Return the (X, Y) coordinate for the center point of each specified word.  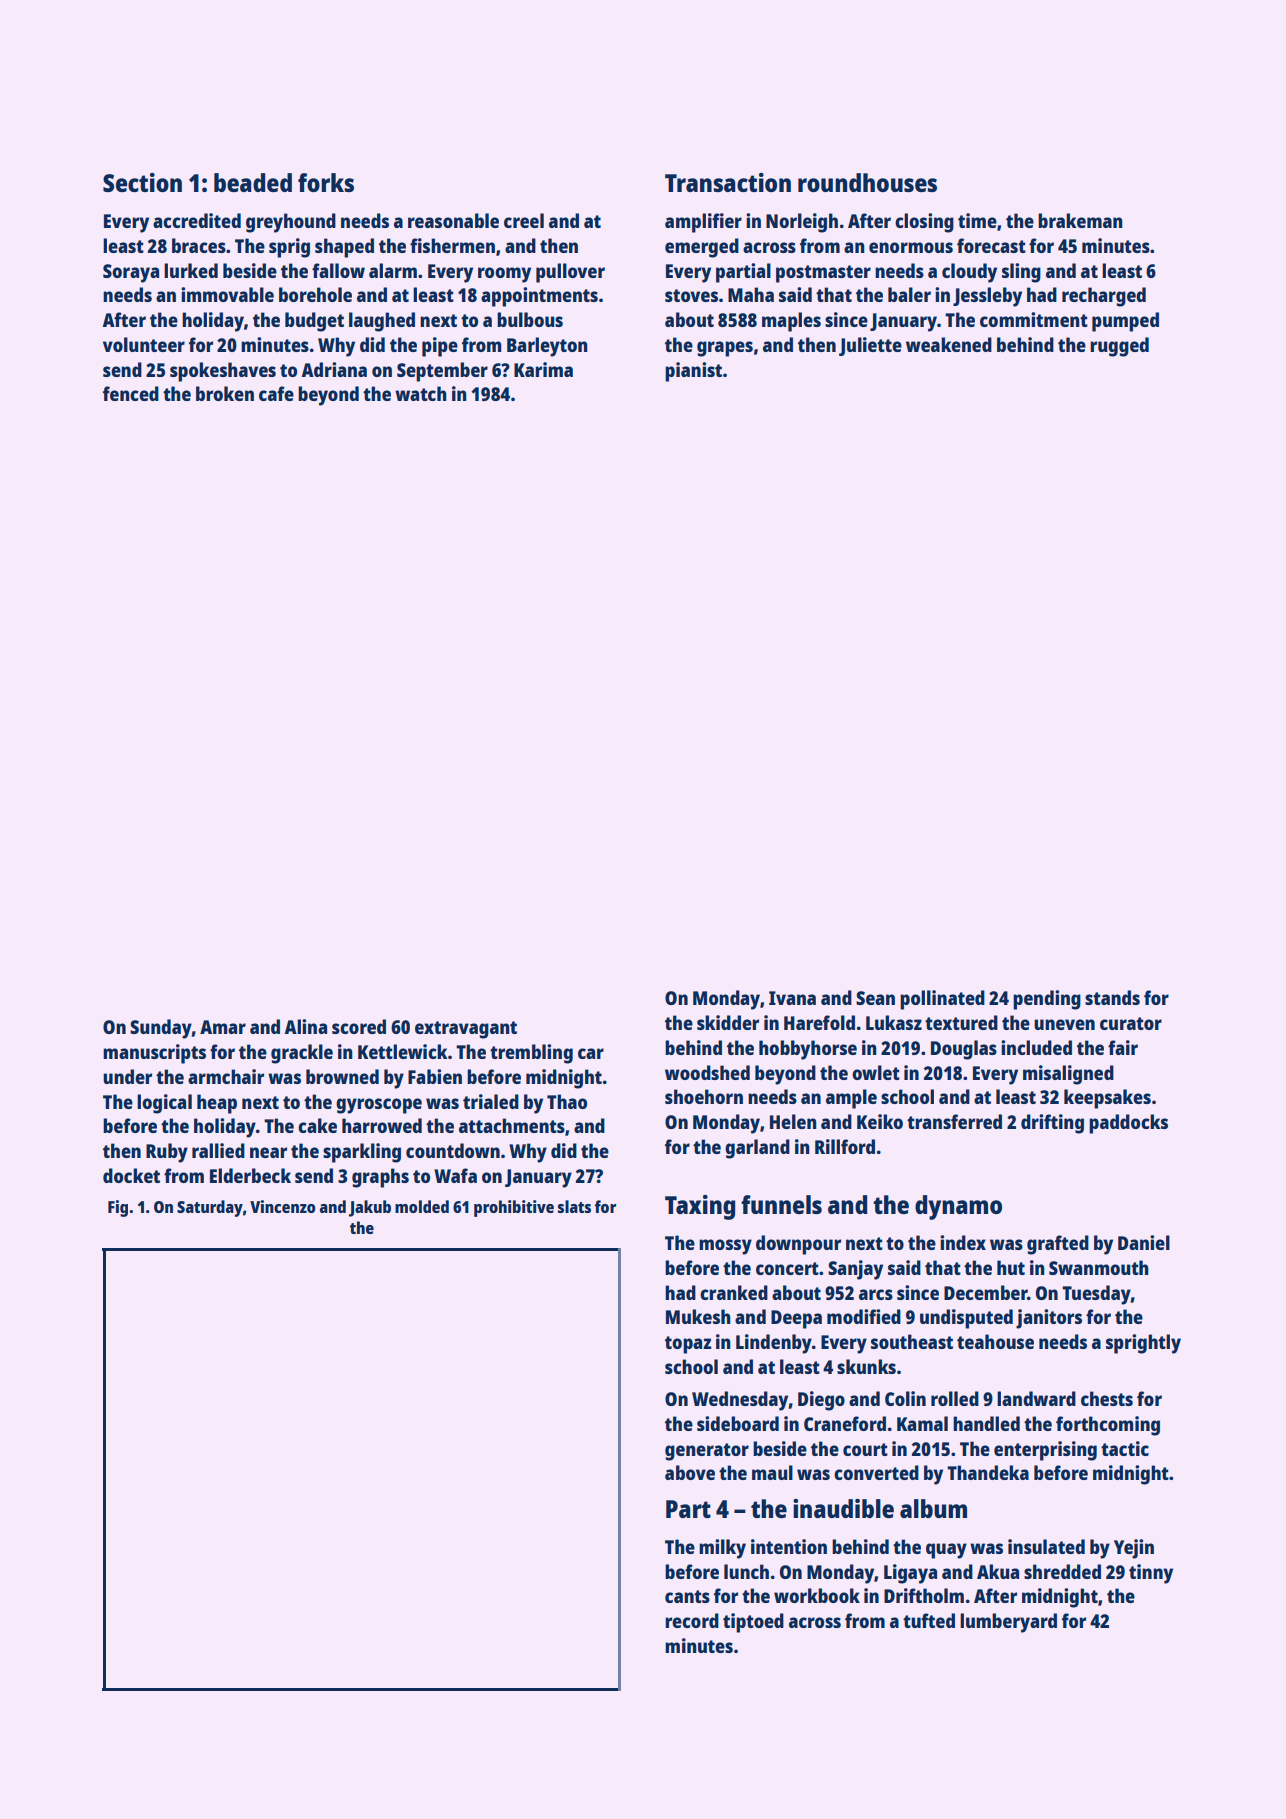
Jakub (370, 1208)
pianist (693, 372)
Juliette (870, 346)
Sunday (161, 1029)
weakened (949, 344)
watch (421, 393)
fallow (338, 270)
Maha (751, 294)
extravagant (466, 1030)
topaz (688, 1345)
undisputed (966, 1319)
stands (1112, 997)
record (692, 1620)
